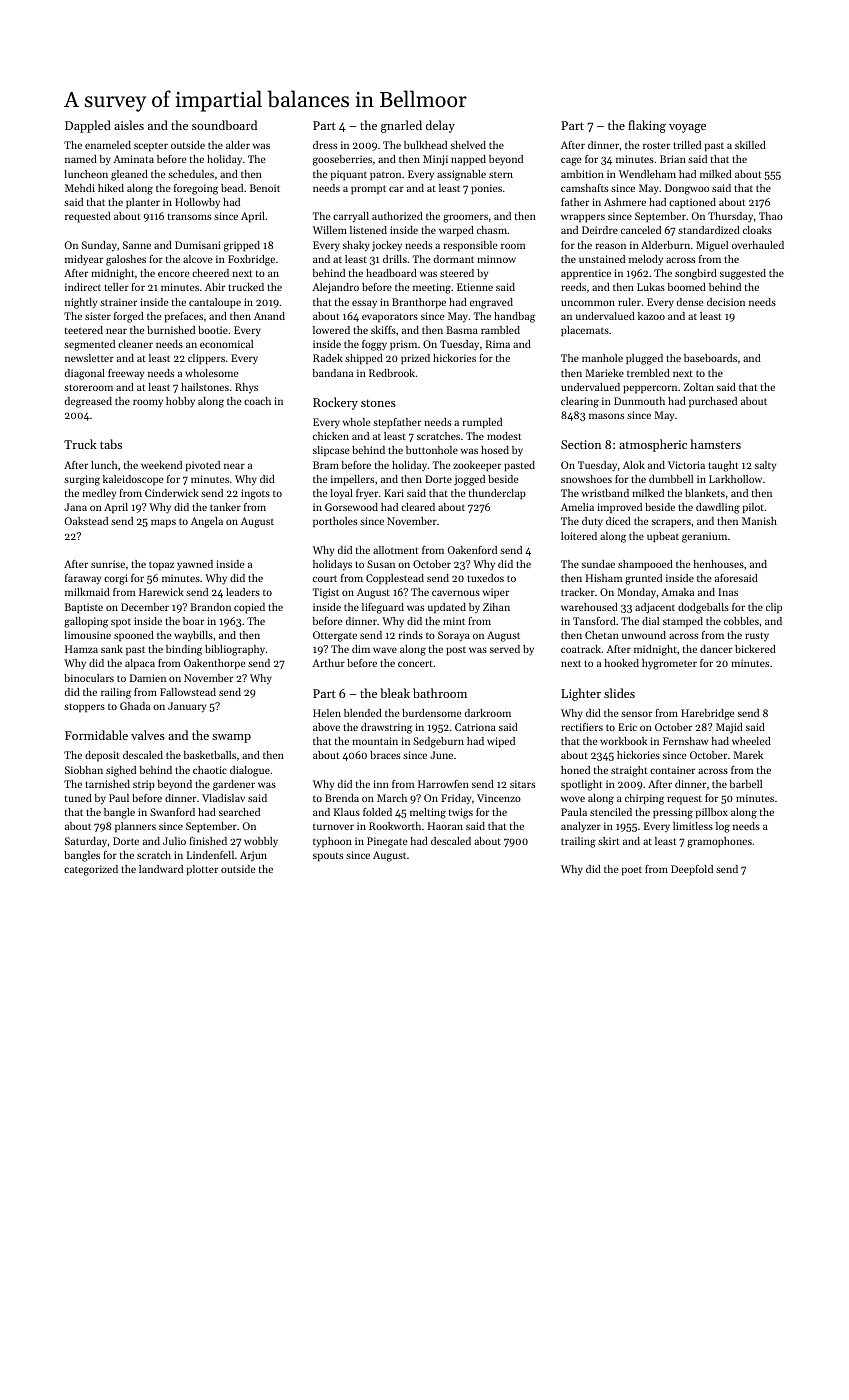  Describe the element at coordinates (342, 798) in the document. I see `Brenda` at that location.
